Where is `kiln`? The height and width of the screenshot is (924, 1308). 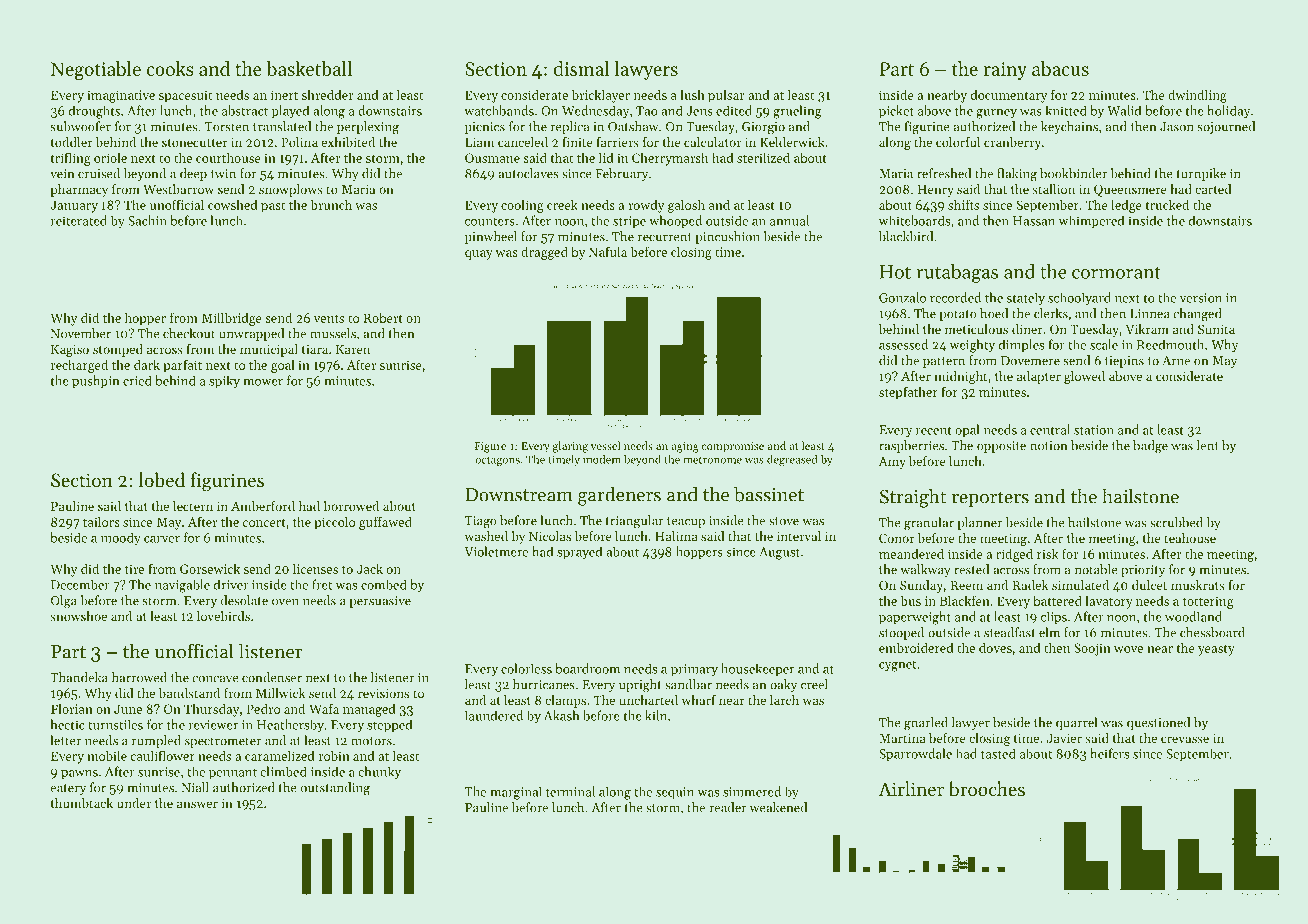 kiln is located at coordinates (656, 715).
